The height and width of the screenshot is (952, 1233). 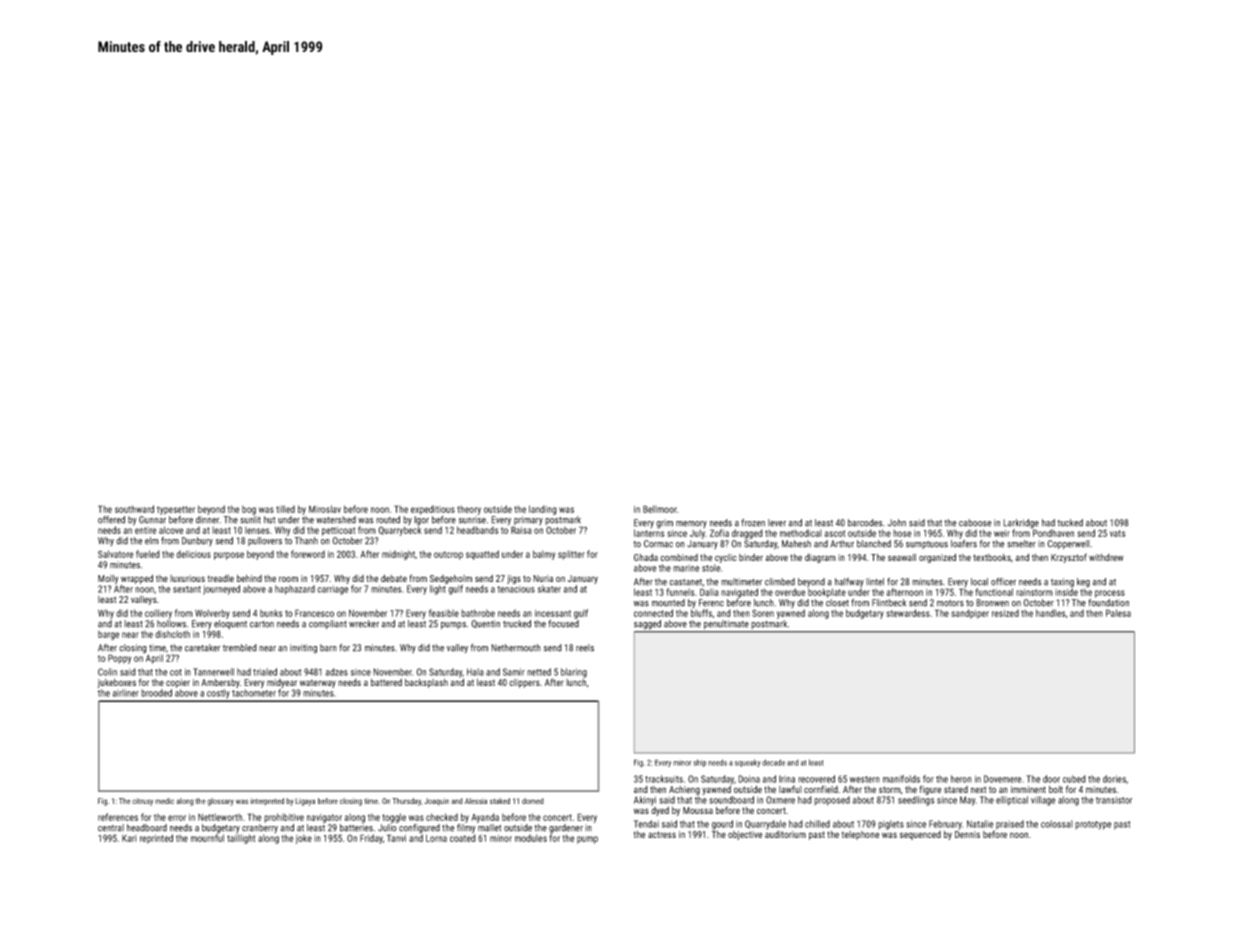 I want to click on theory, so click(x=469, y=510).
